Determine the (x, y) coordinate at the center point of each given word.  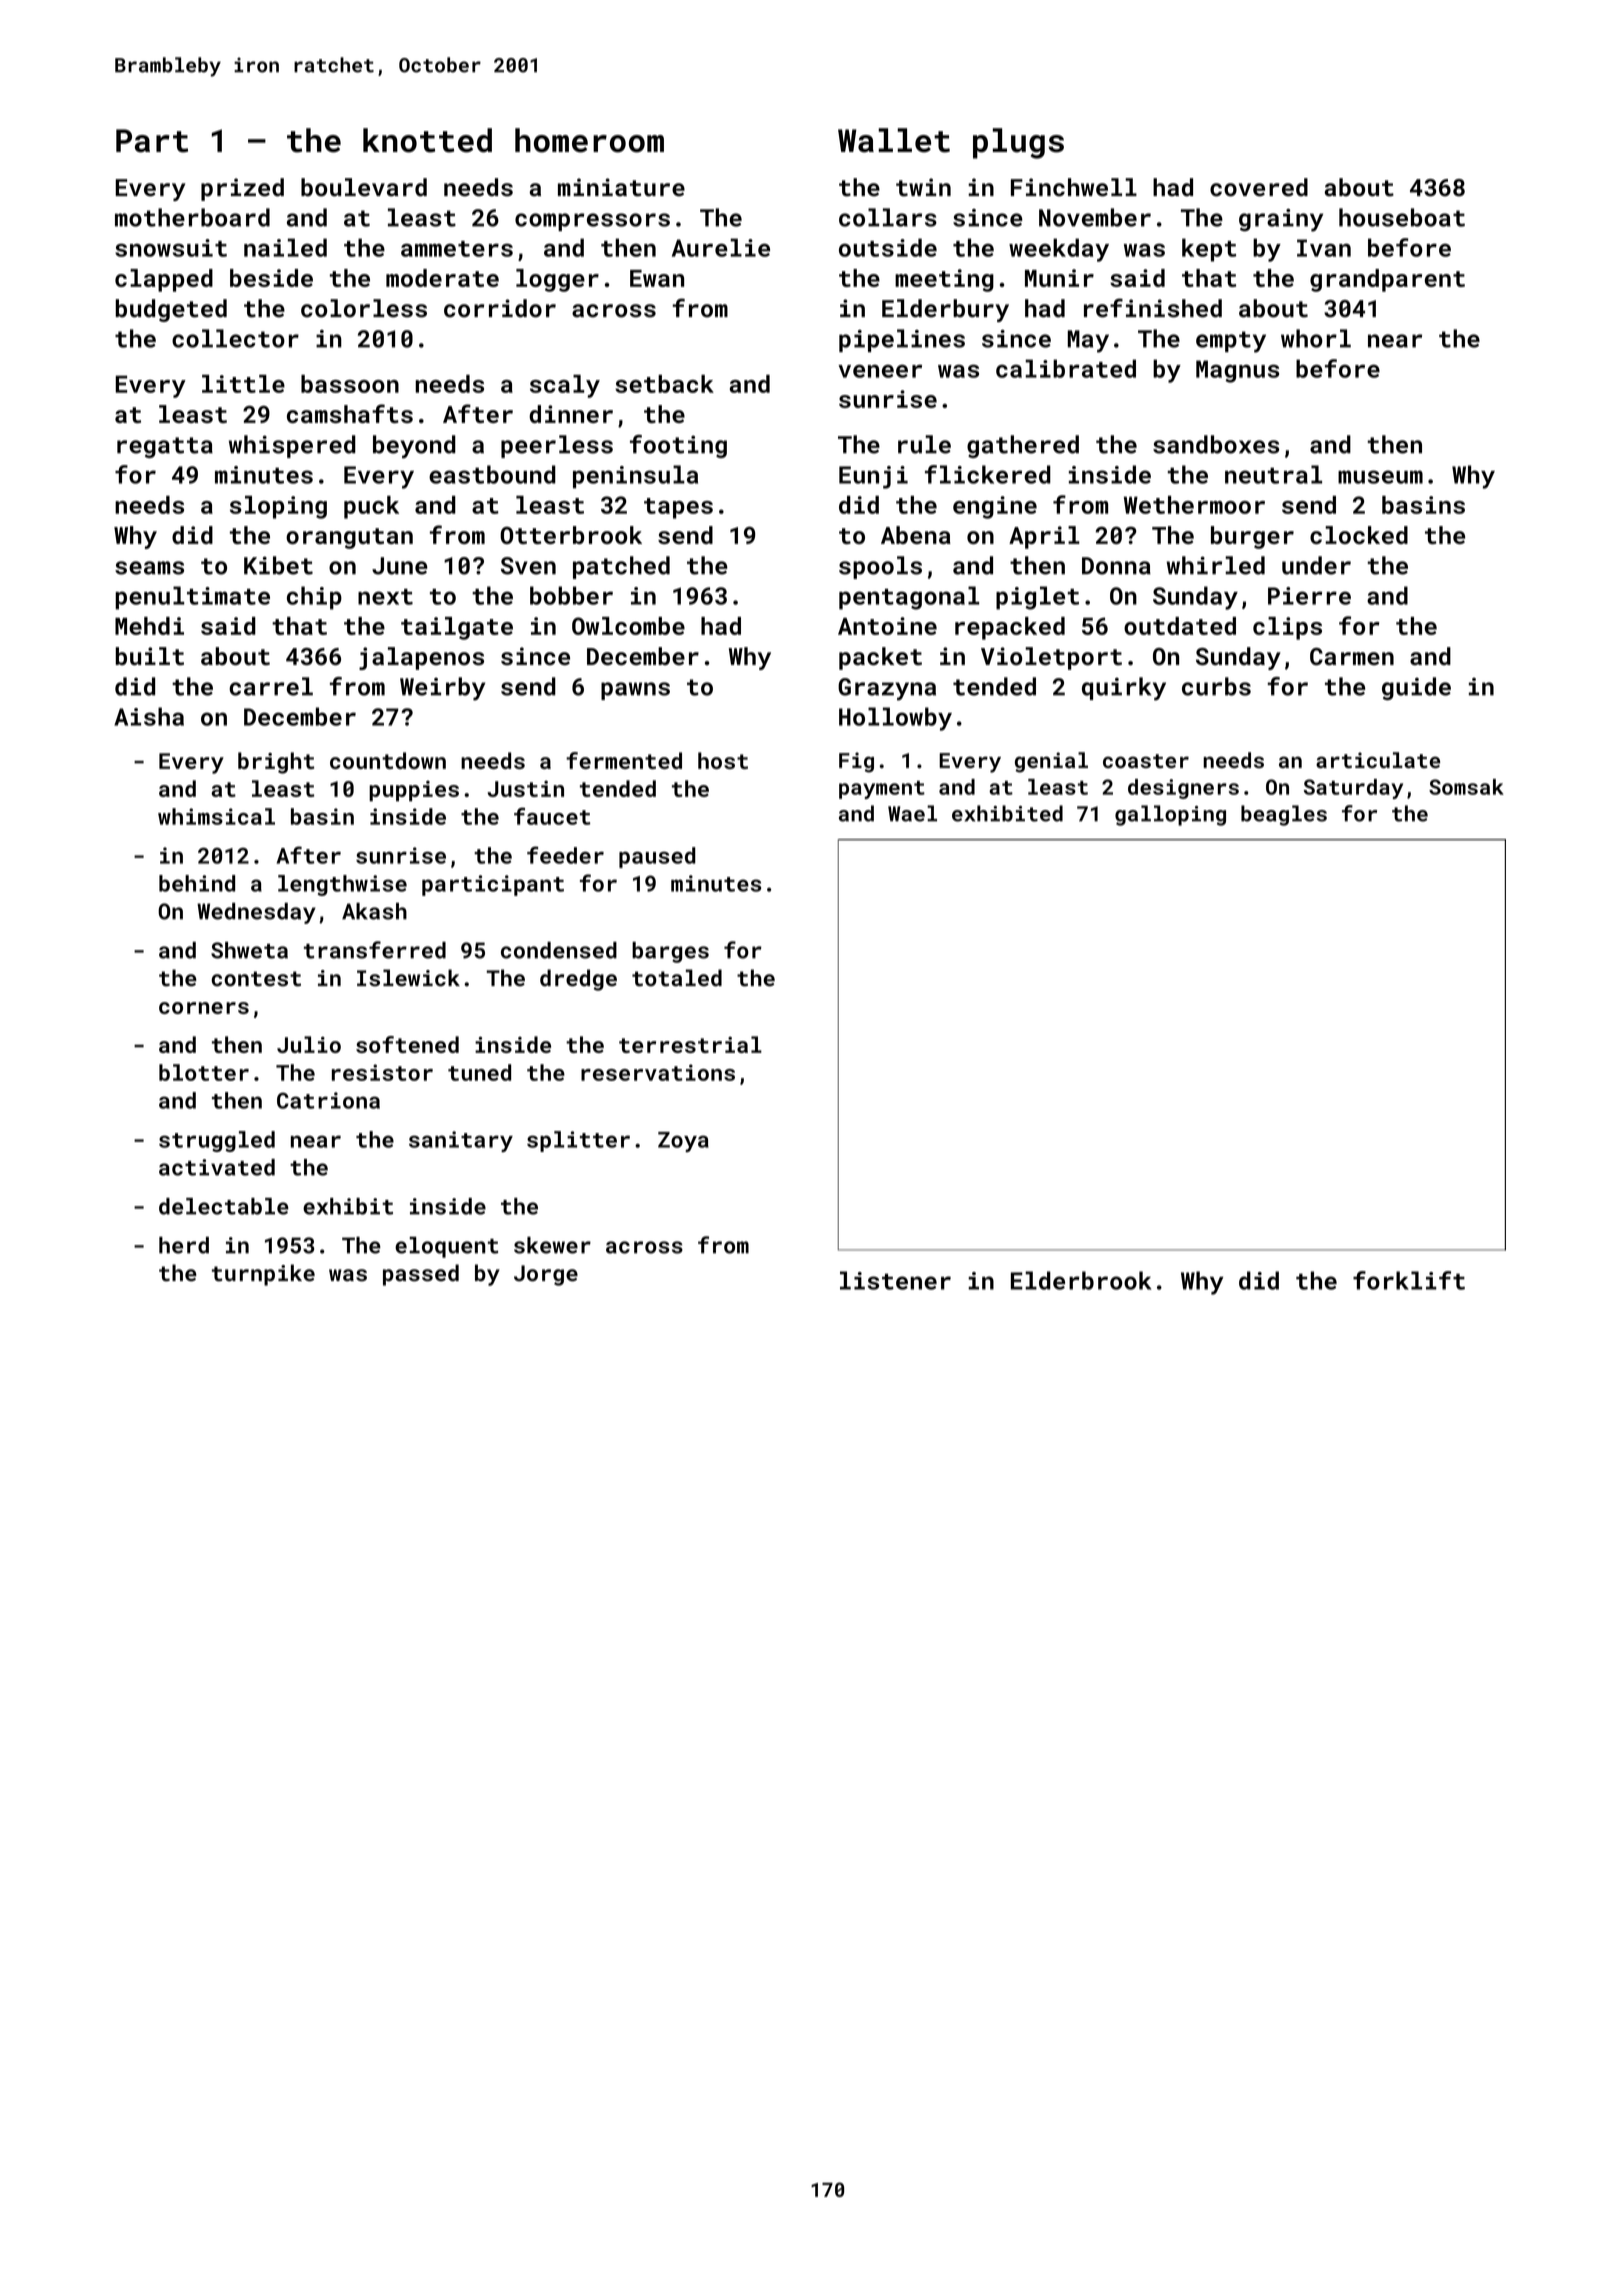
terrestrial (690, 1044)
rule (924, 444)
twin (923, 187)
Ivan (1324, 248)
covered (1259, 187)
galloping (1170, 815)
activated (217, 1167)
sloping (278, 507)
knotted (427, 140)
